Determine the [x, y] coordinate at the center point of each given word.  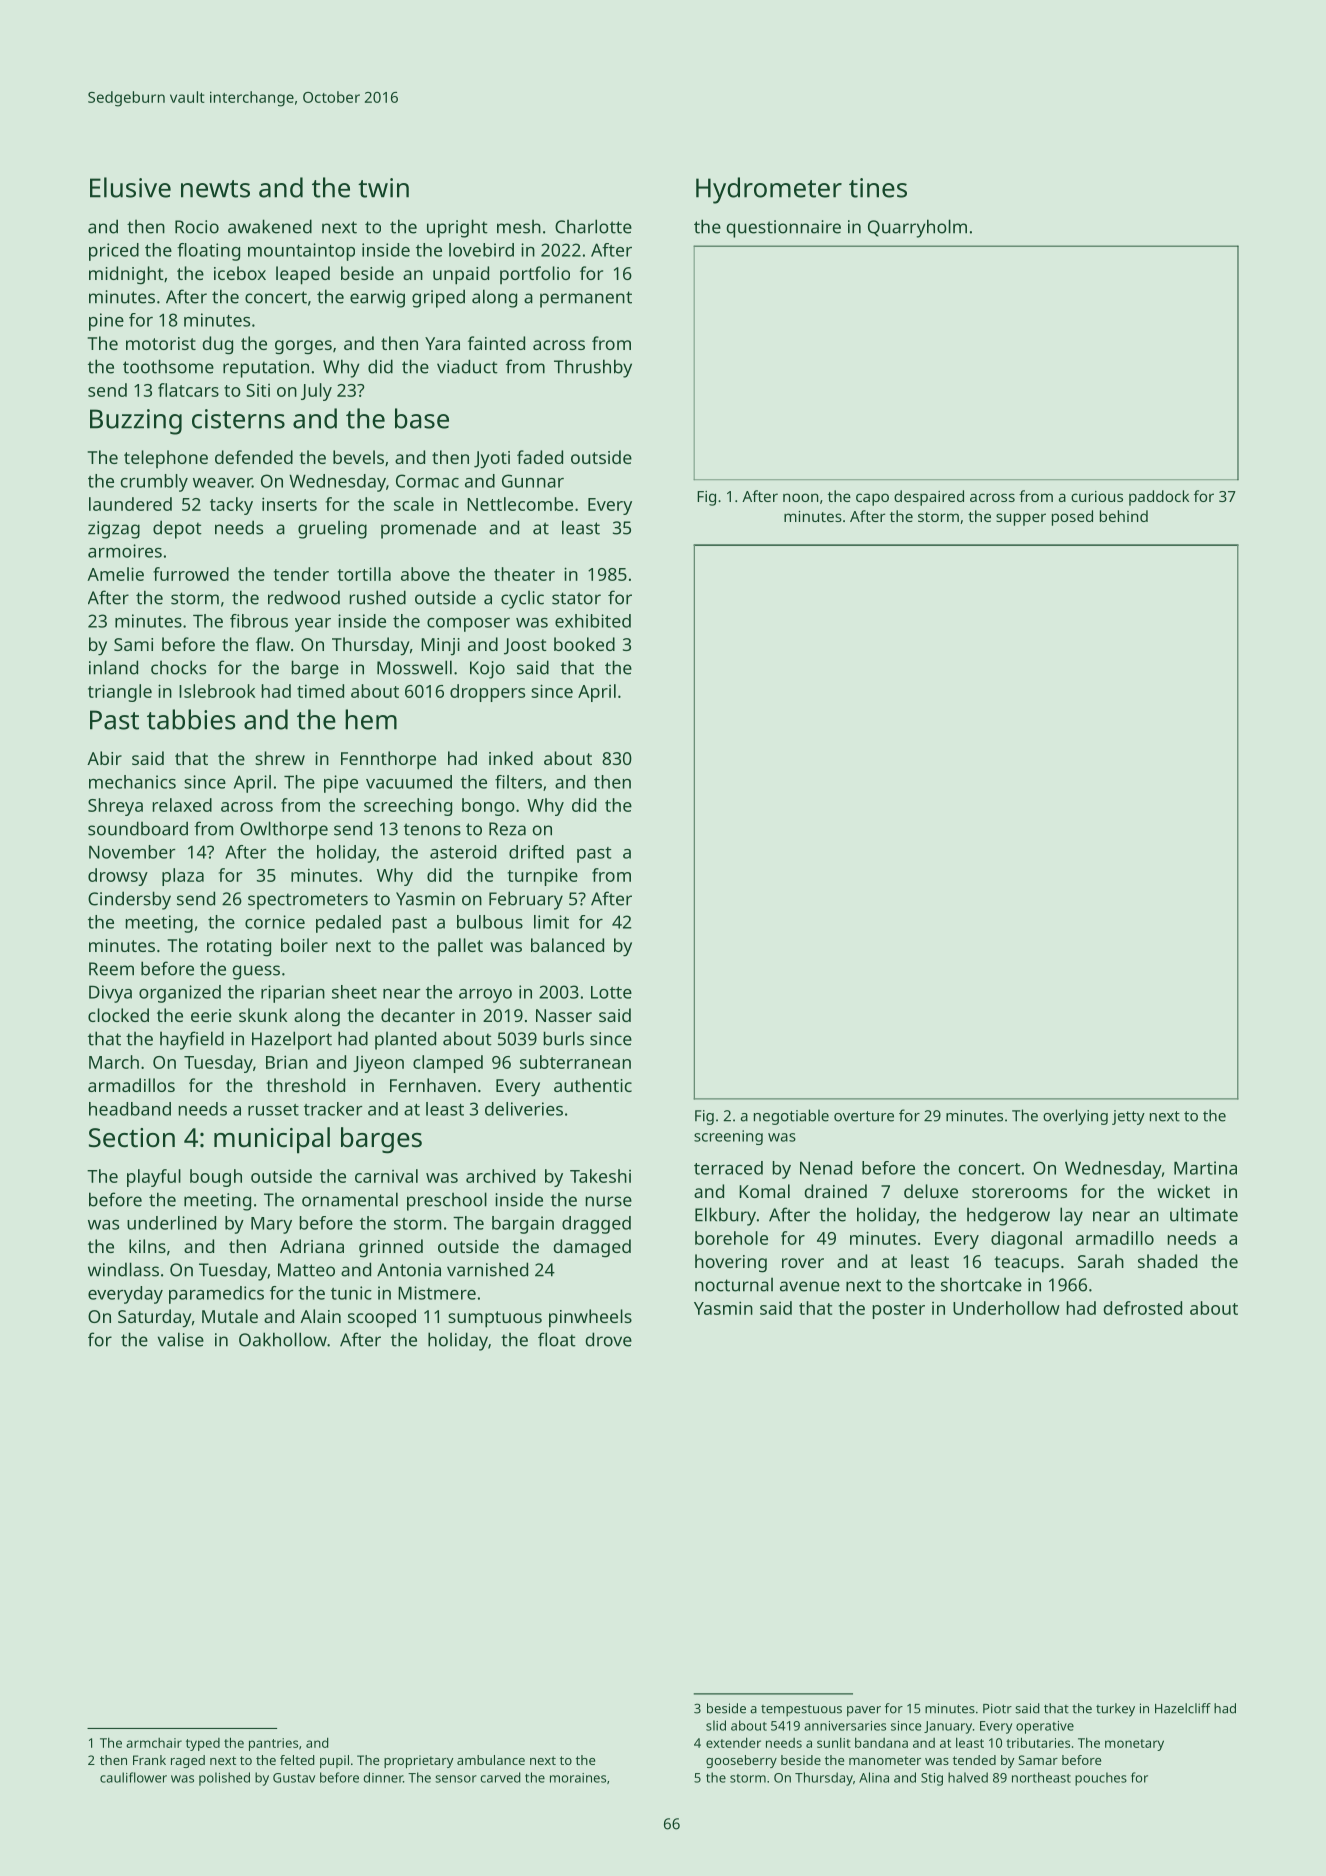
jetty [1128, 1117]
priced [114, 252]
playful [154, 1178]
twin [383, 188]
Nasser [564, 1015]
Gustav [294, 1778]
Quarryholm [917, 228]
